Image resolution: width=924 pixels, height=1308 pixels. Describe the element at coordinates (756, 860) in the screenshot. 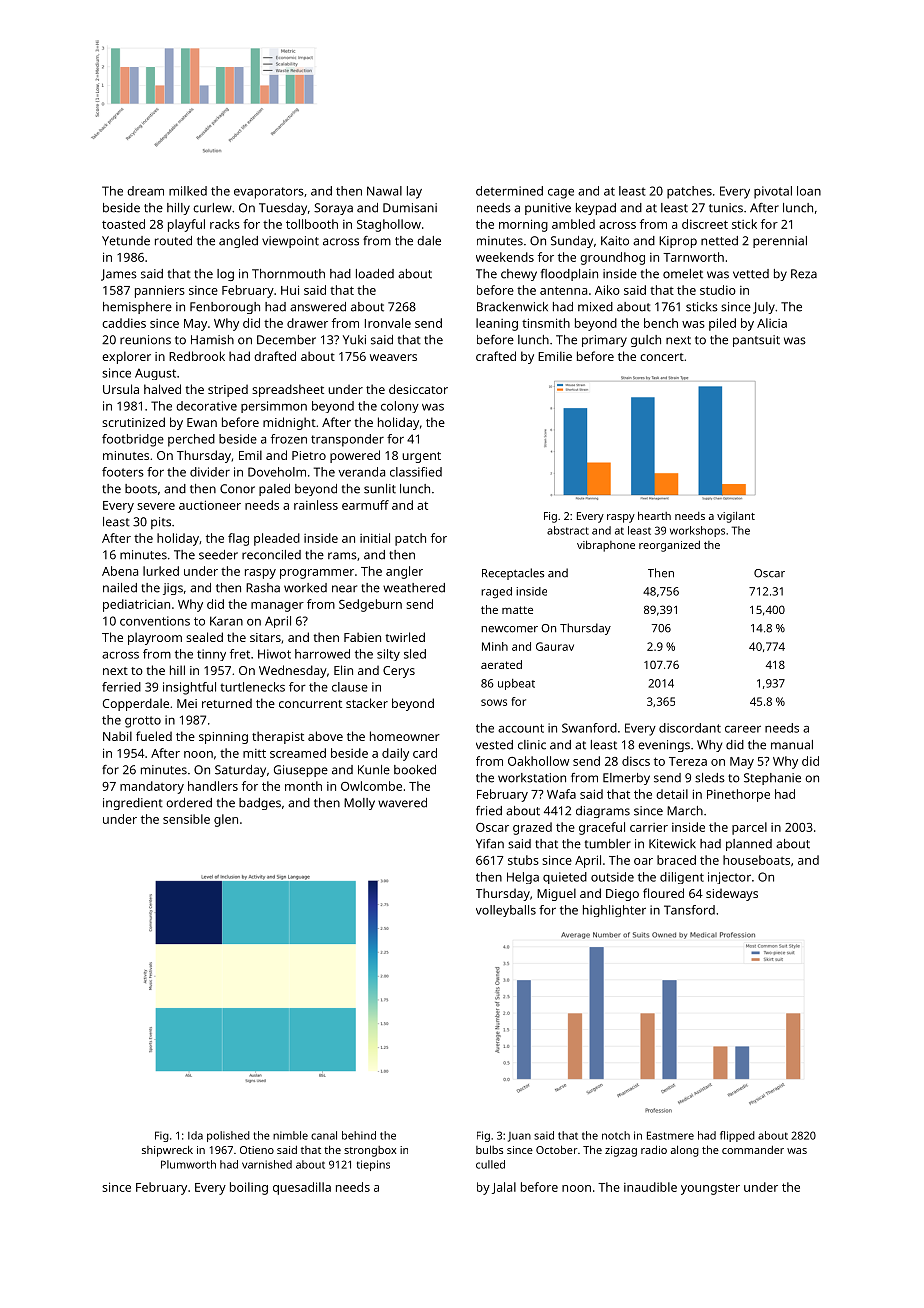

I see `houseboats` at that location.
